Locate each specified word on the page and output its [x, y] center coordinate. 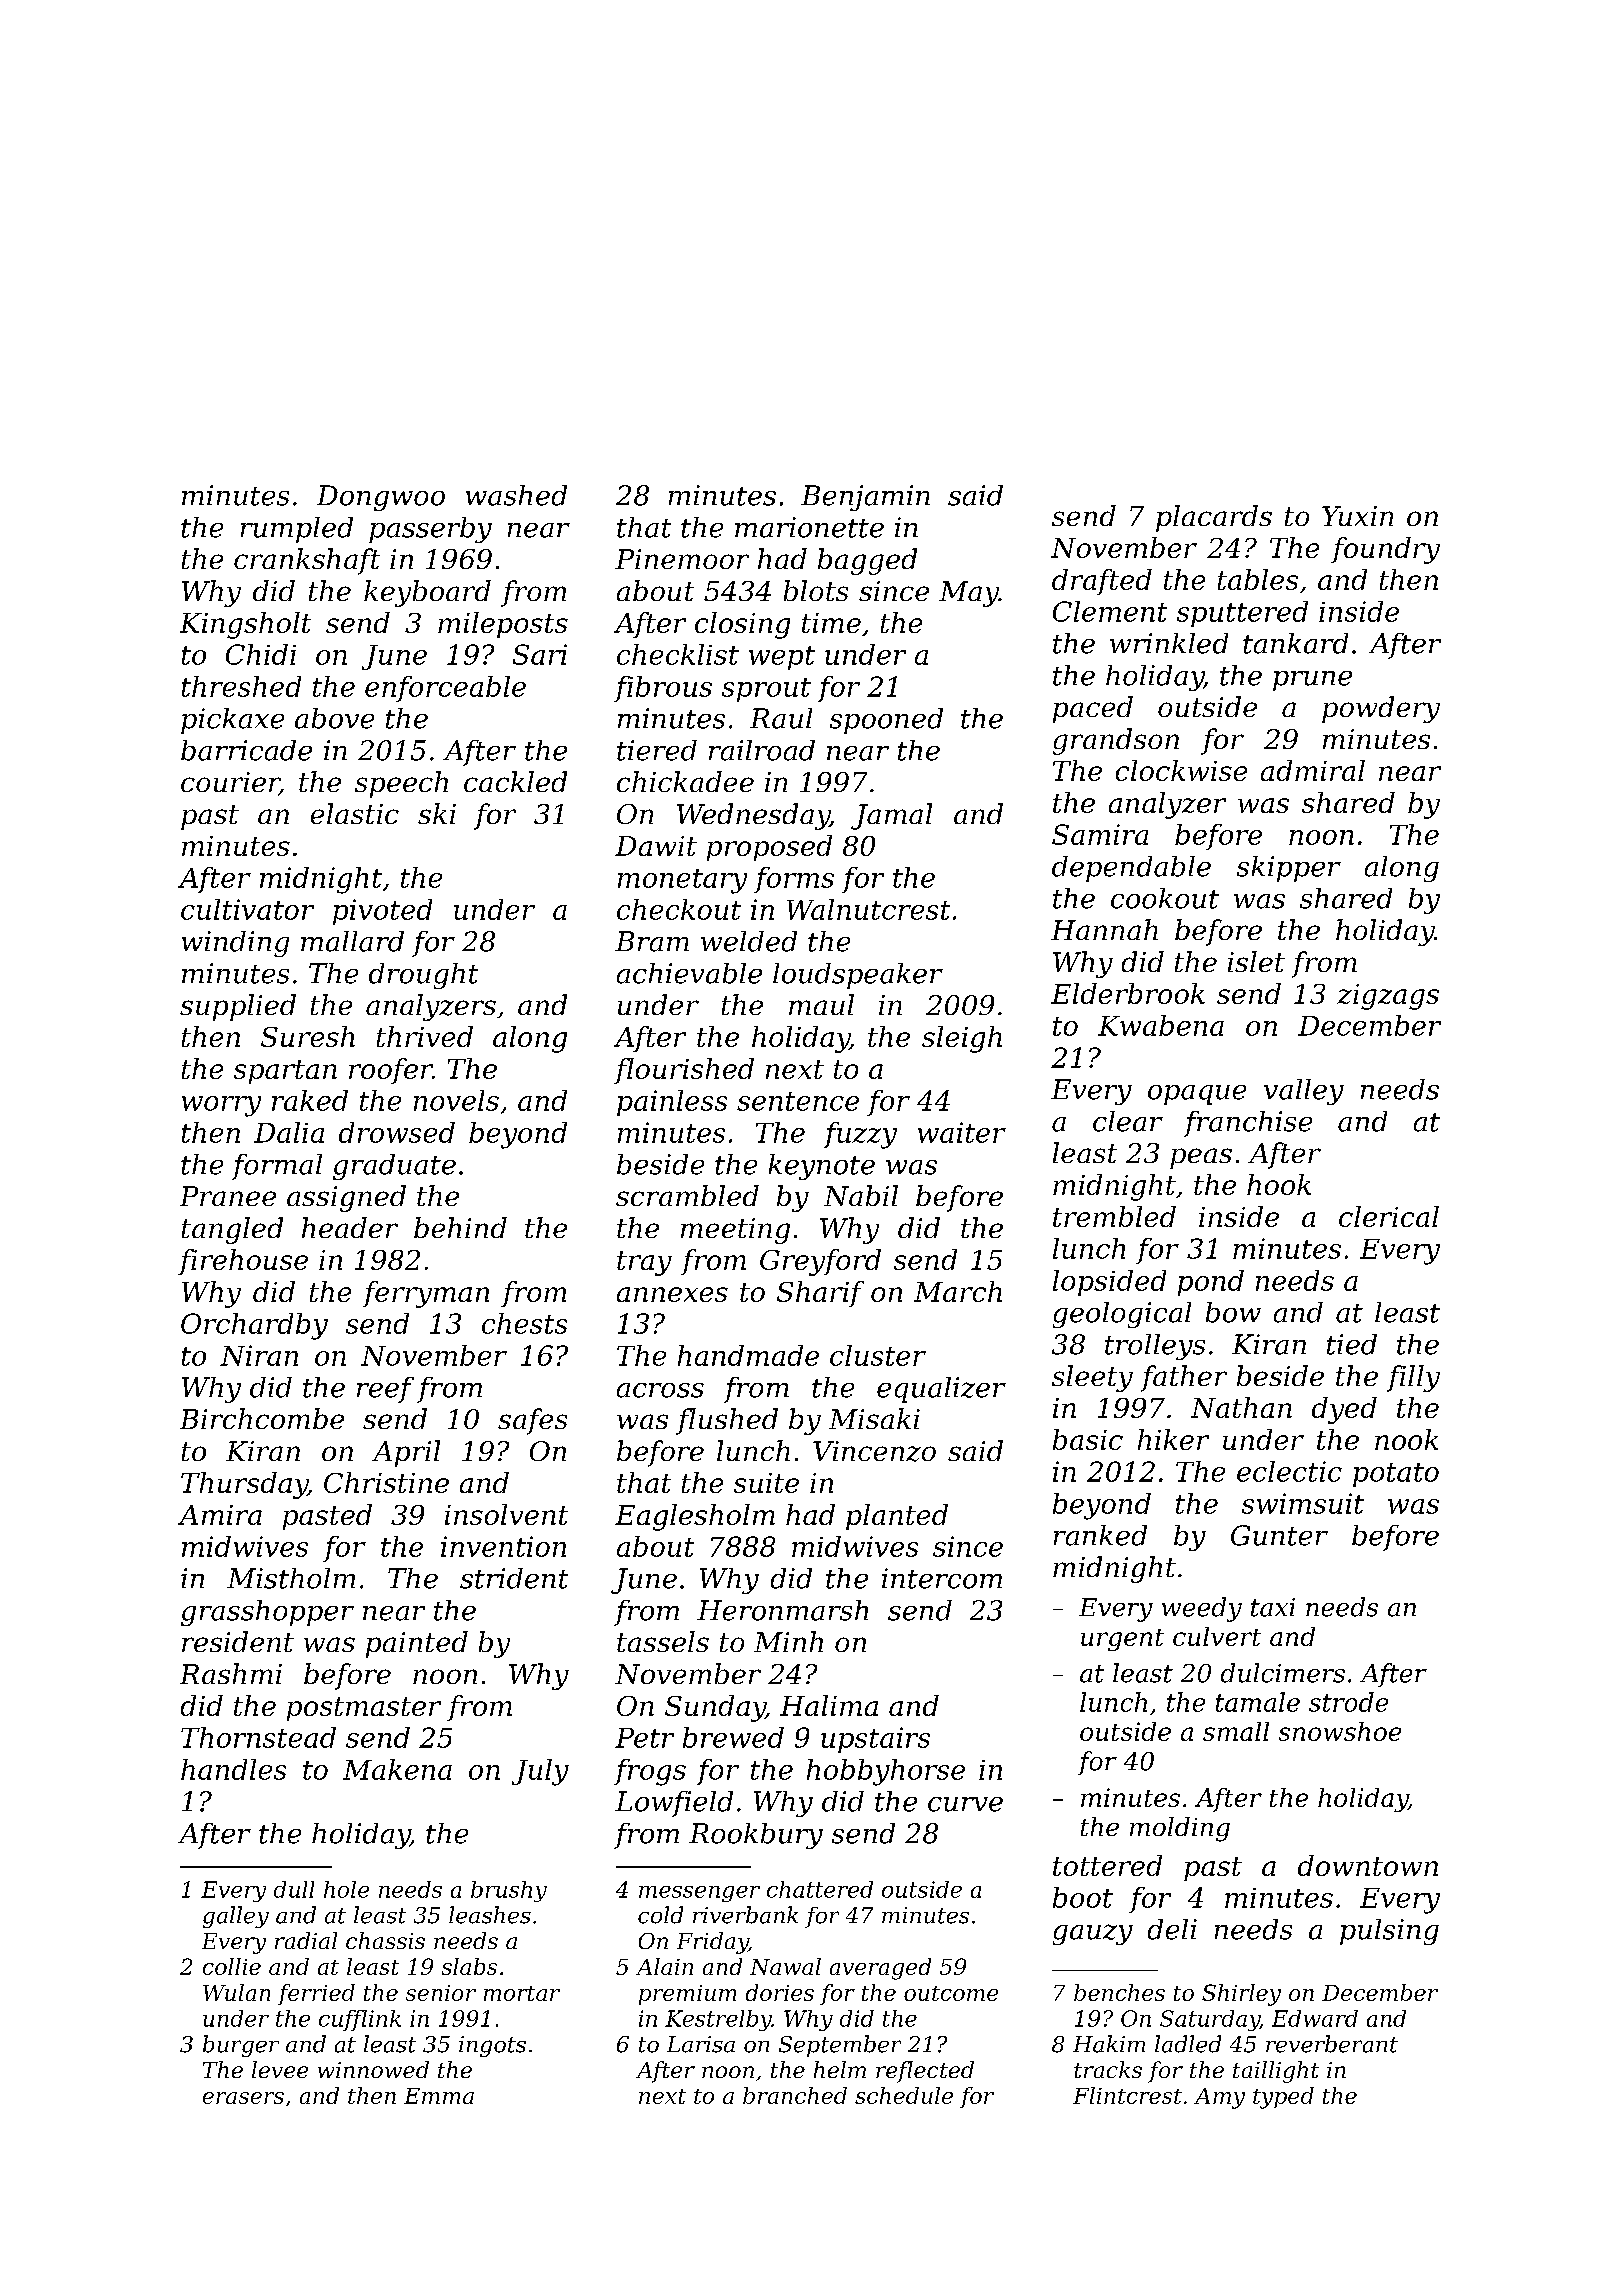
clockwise [1181, 770]
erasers [243, 2098]
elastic [355, 813]
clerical [1389, 1216]
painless [672, 1103]
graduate [394, 1167]
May [969, 594]
